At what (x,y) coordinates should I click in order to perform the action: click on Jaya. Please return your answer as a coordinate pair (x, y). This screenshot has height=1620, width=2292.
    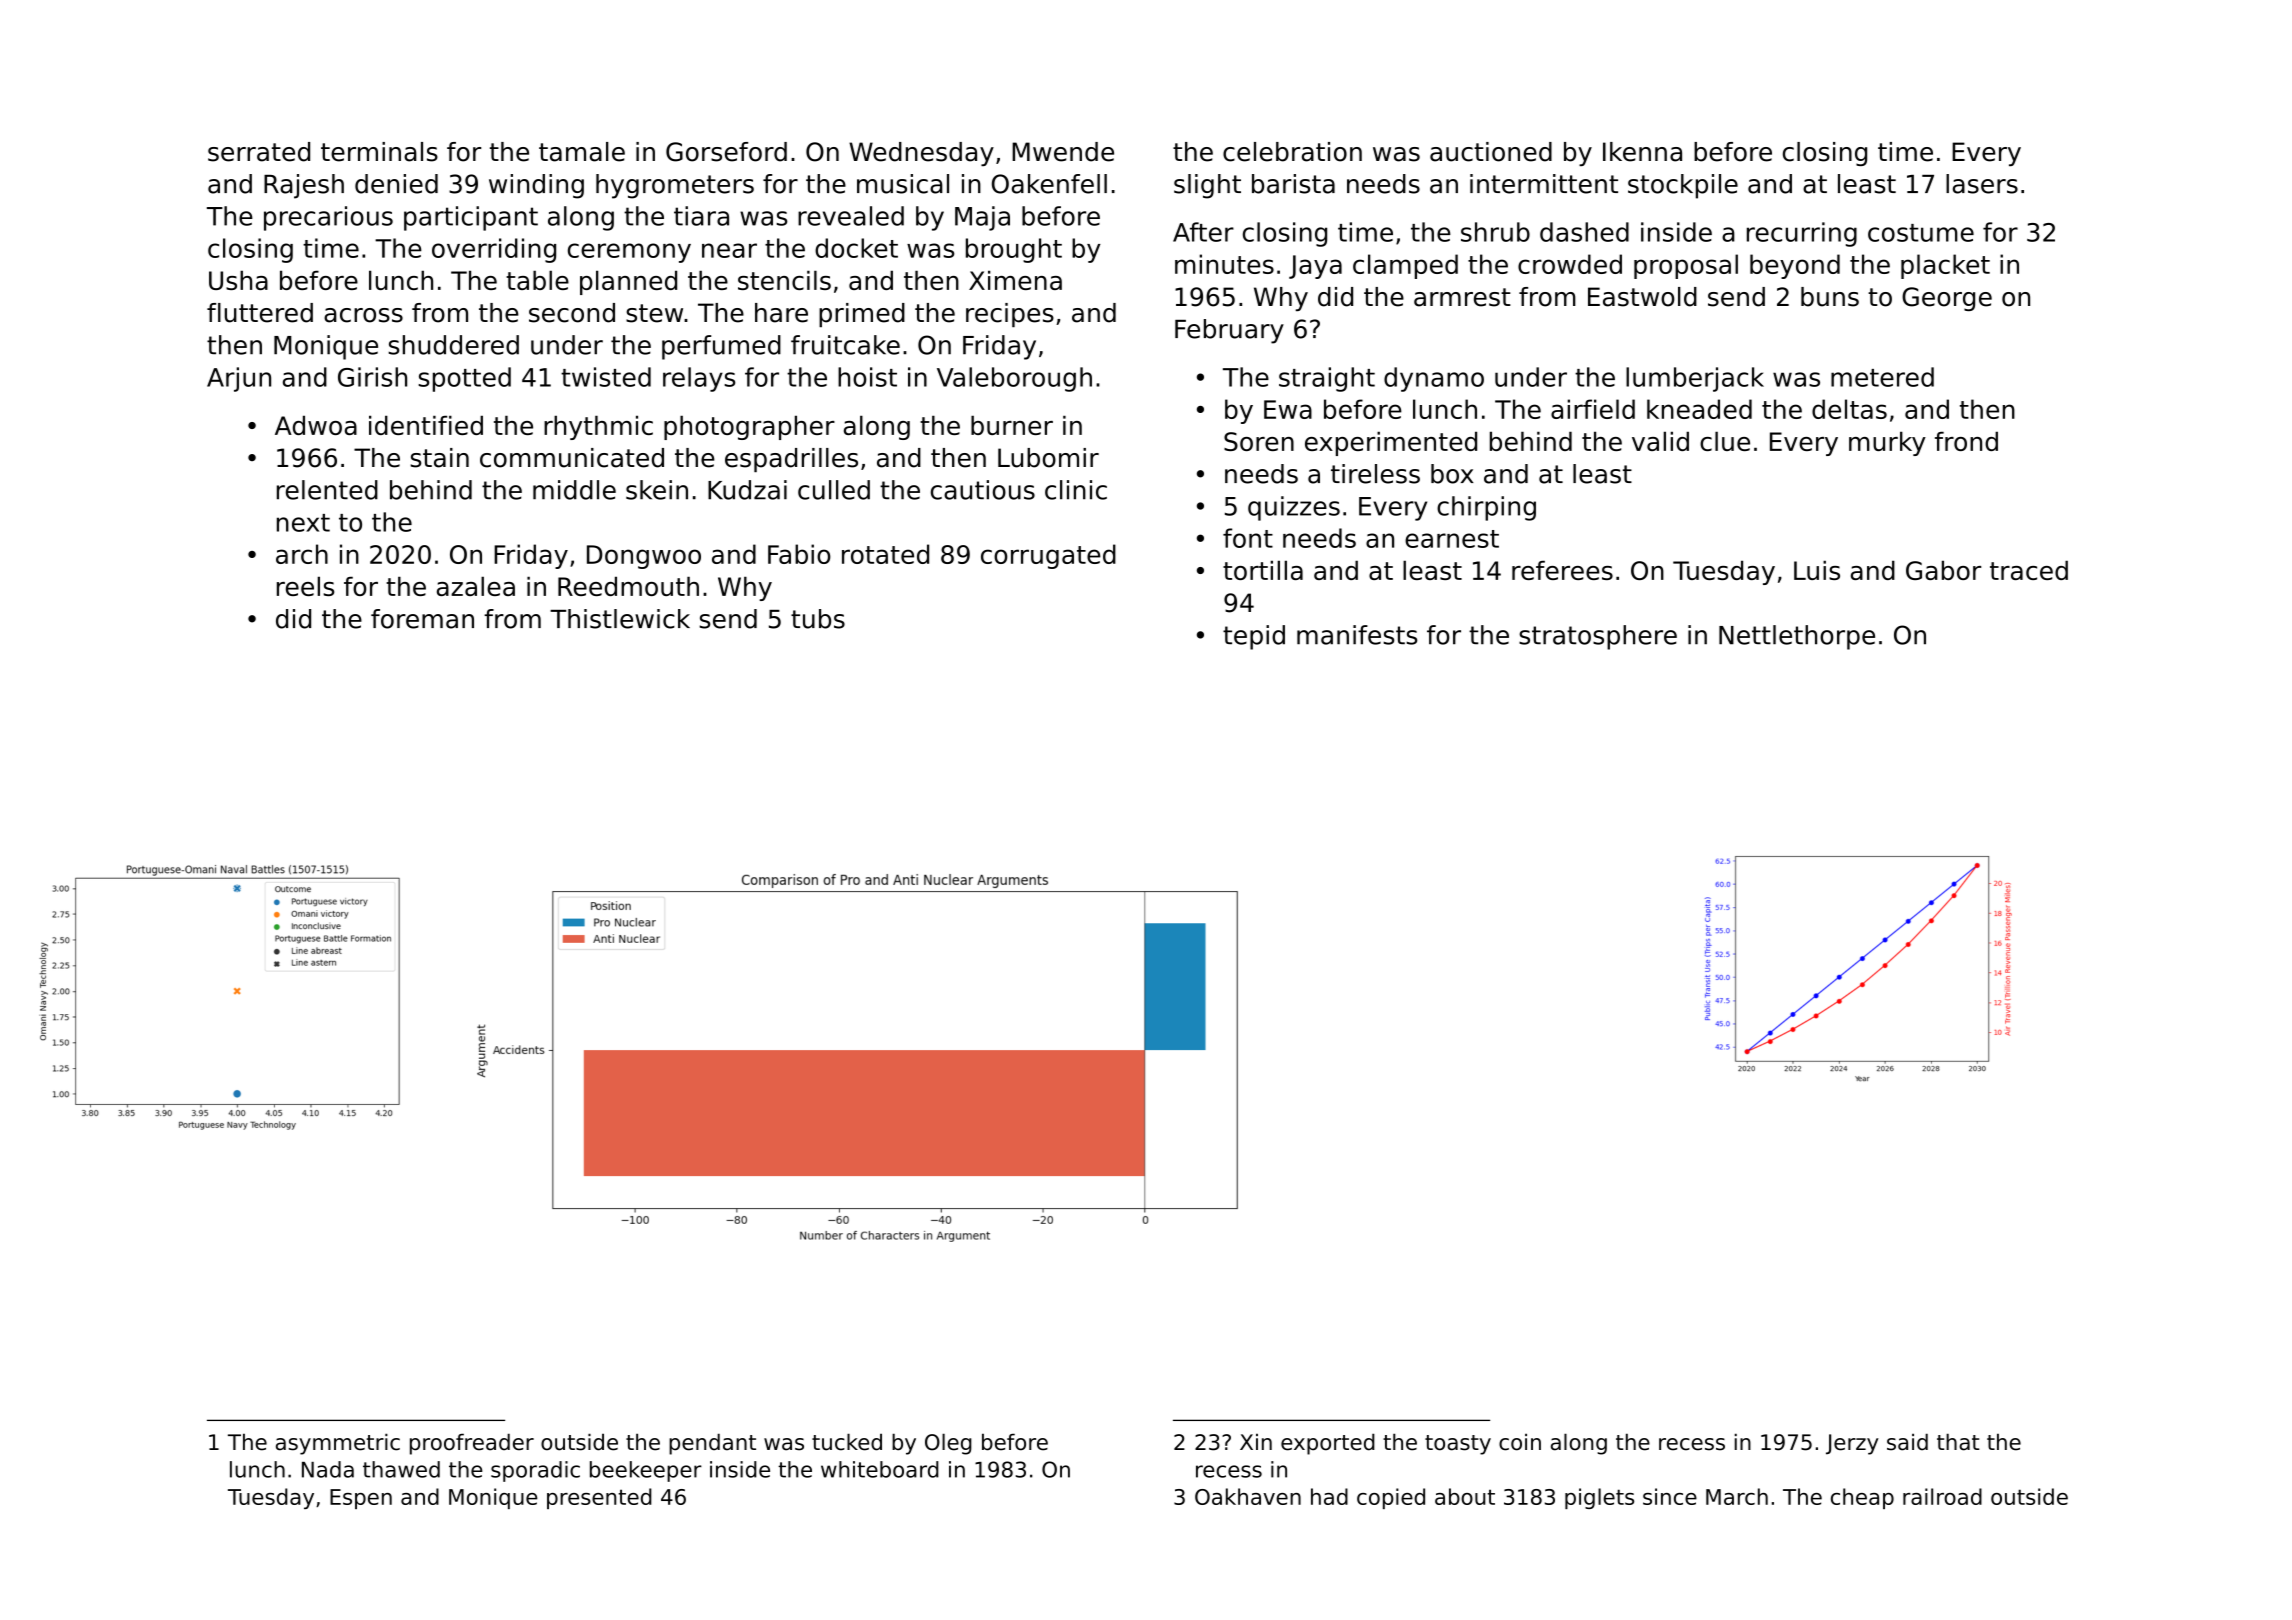
    Looking at the image, I should click on (1315, 267).
